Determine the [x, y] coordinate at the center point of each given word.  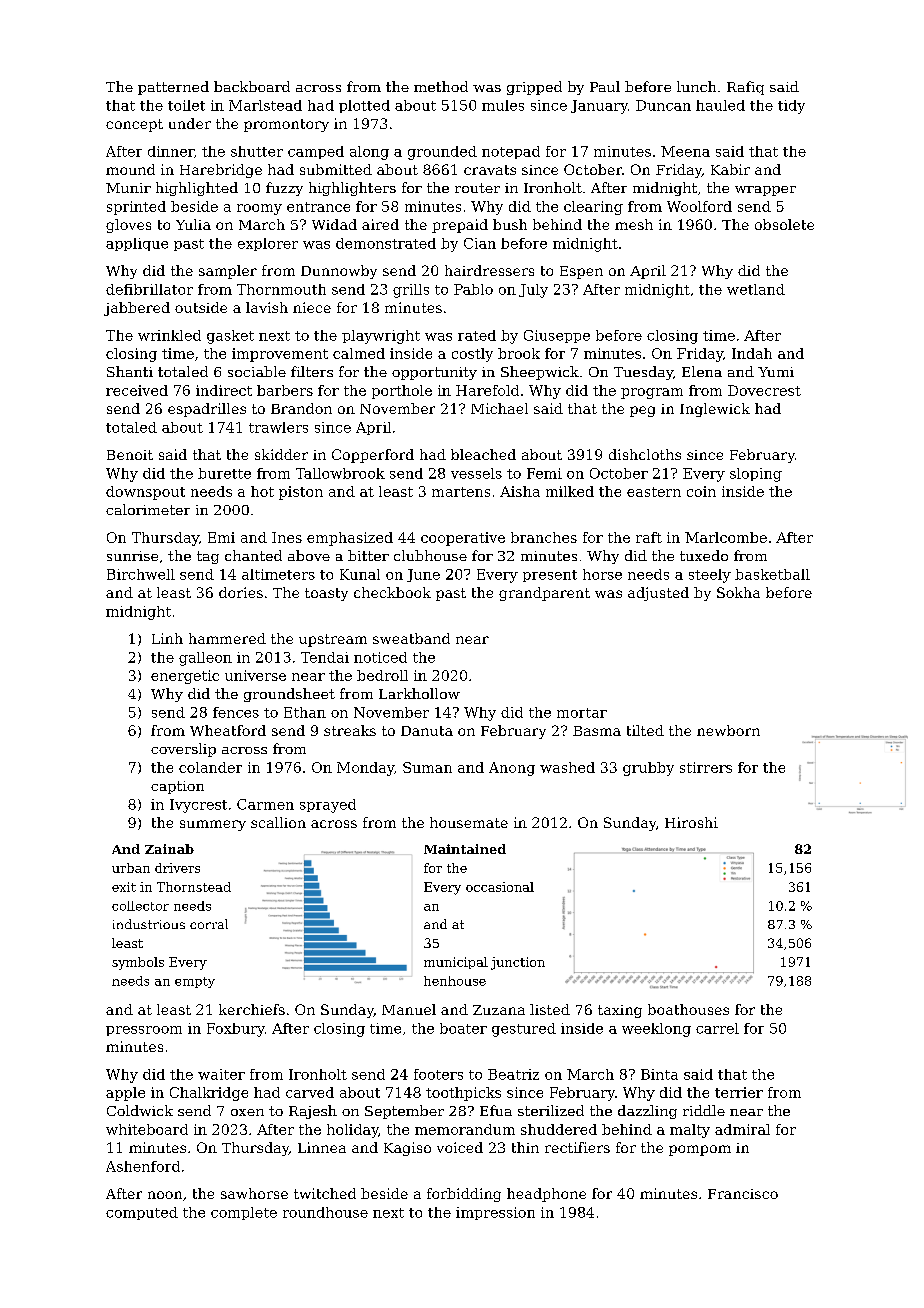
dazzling [647, 1112]
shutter [257, 151]
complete [244, 1213]
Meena [685, 151]
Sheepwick [540, 373]
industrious [149, 924]
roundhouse [325, 1212]
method [441, 86]
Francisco [743, 1194]
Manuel [409, 1009]
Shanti [130, 371]
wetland [756, 289]
